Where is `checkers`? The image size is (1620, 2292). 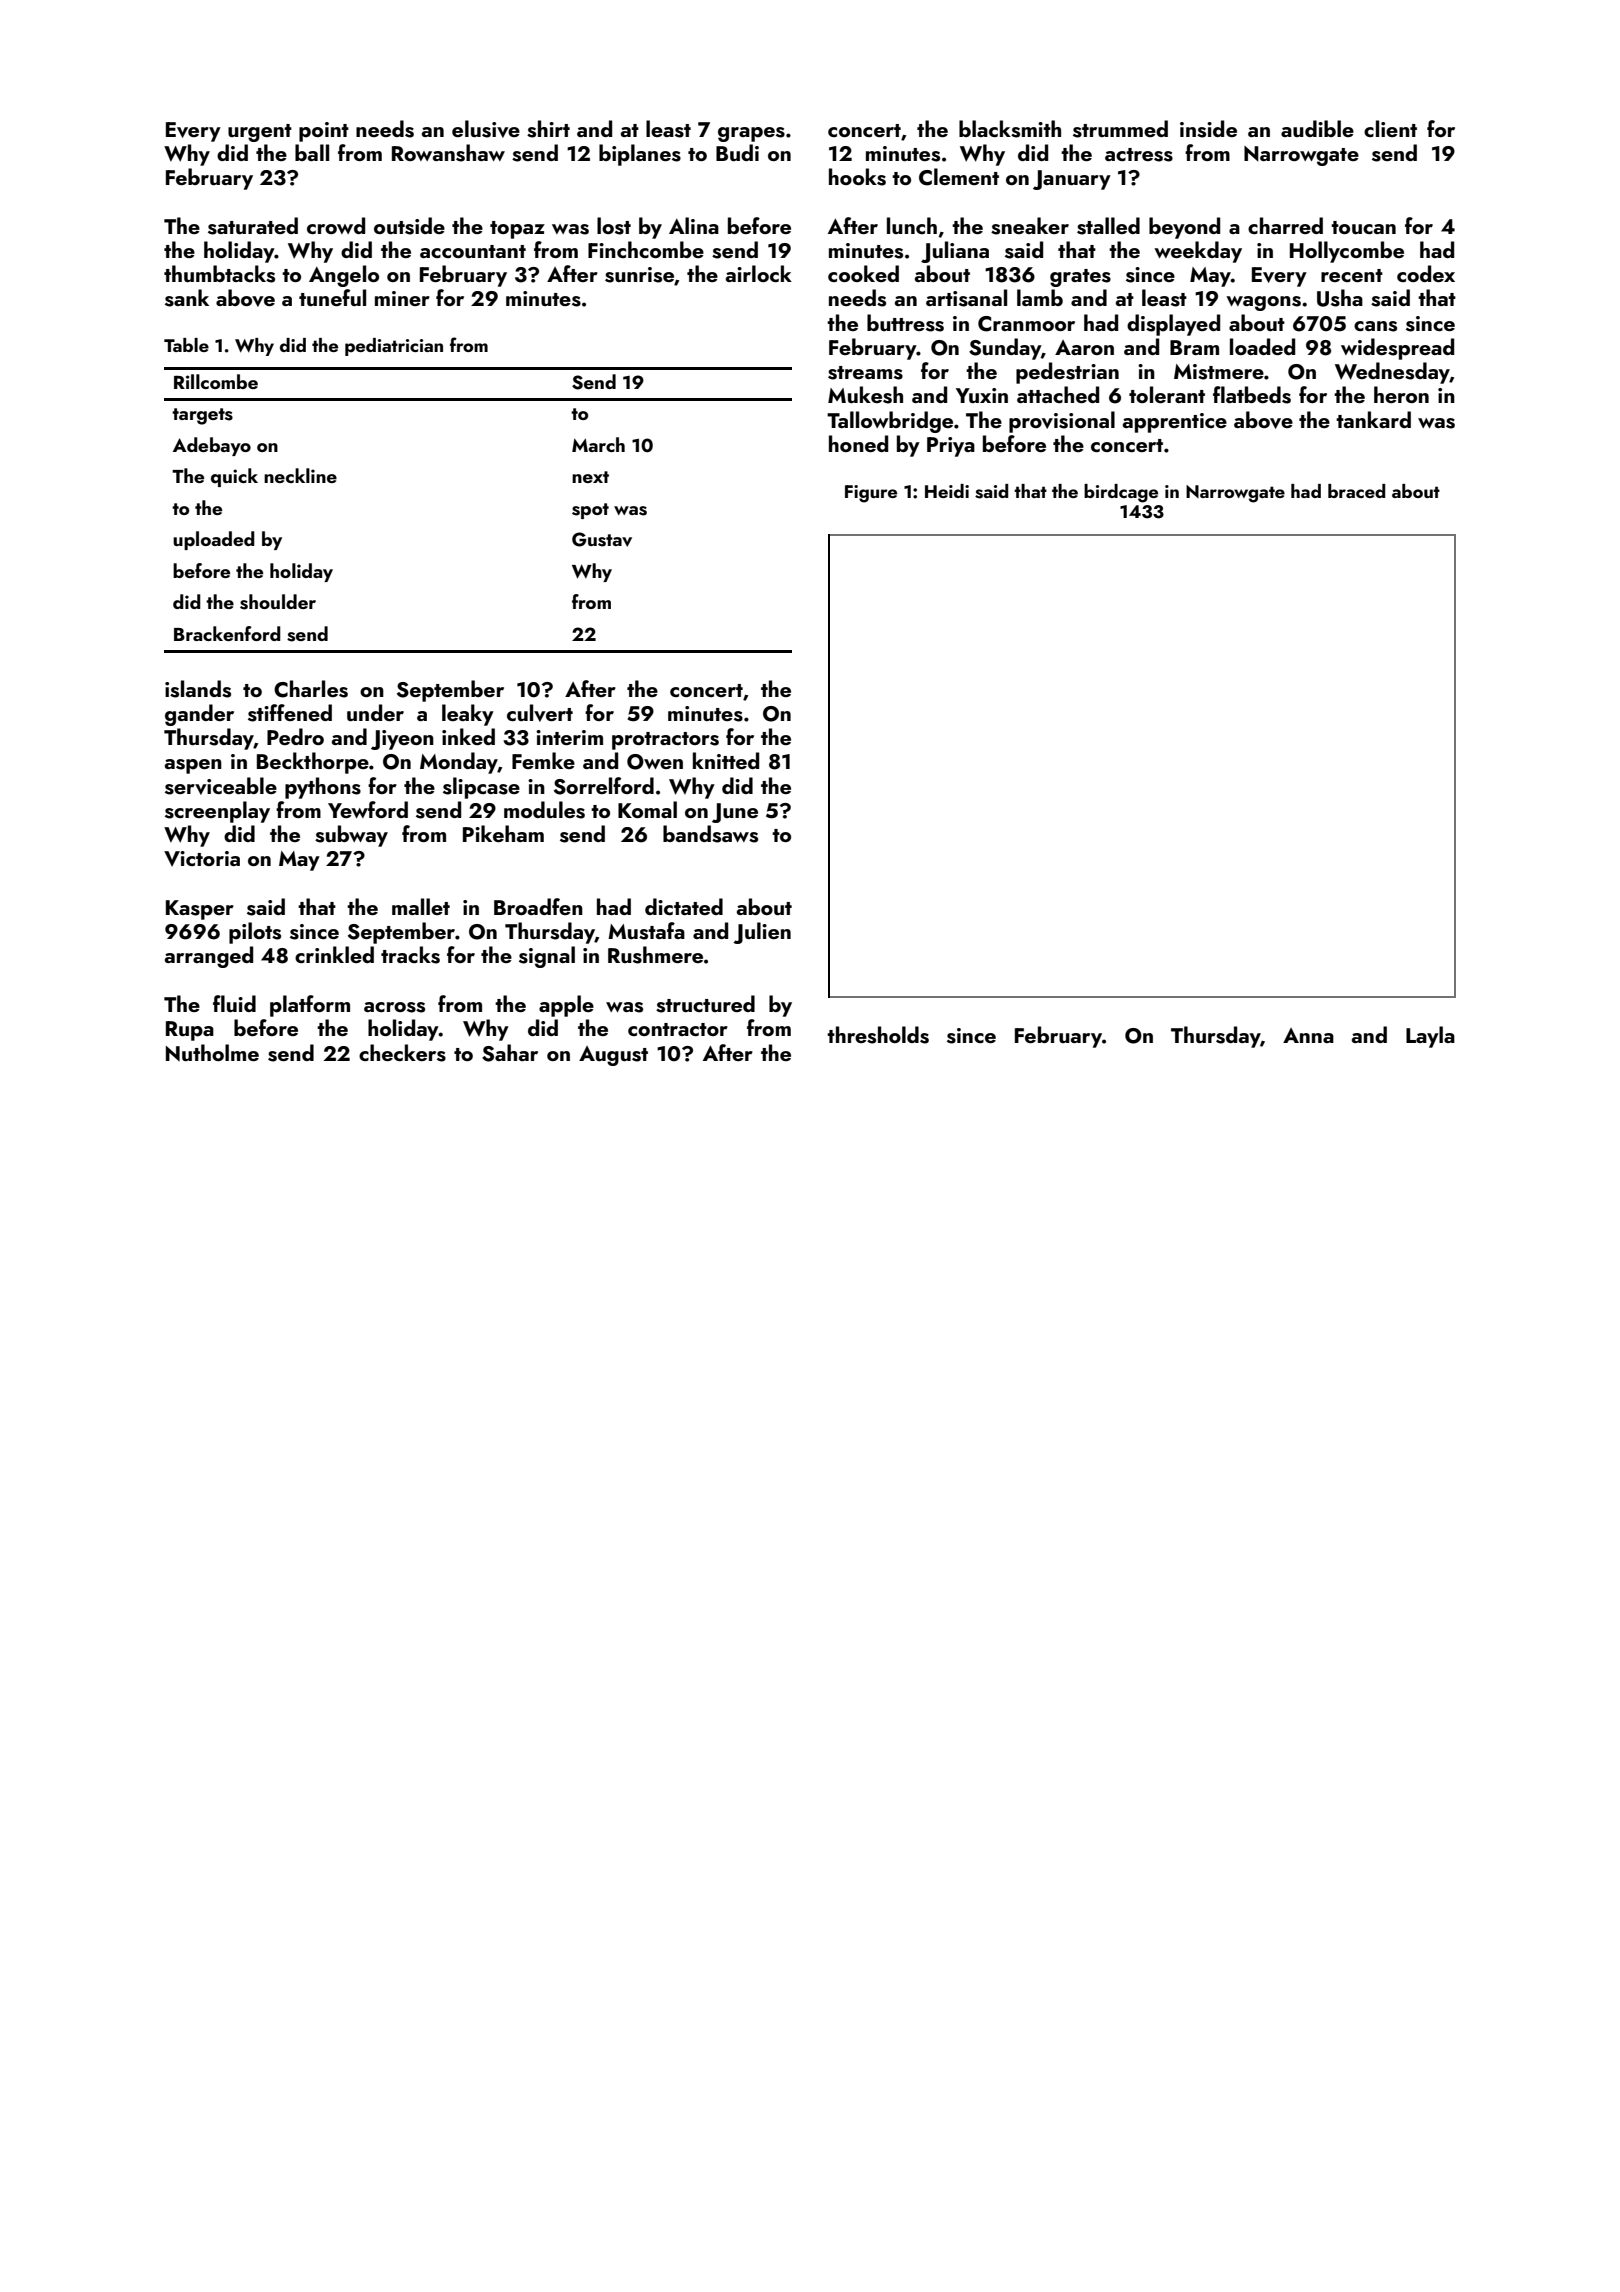
checkers is located at coordinates (402, 1053).
